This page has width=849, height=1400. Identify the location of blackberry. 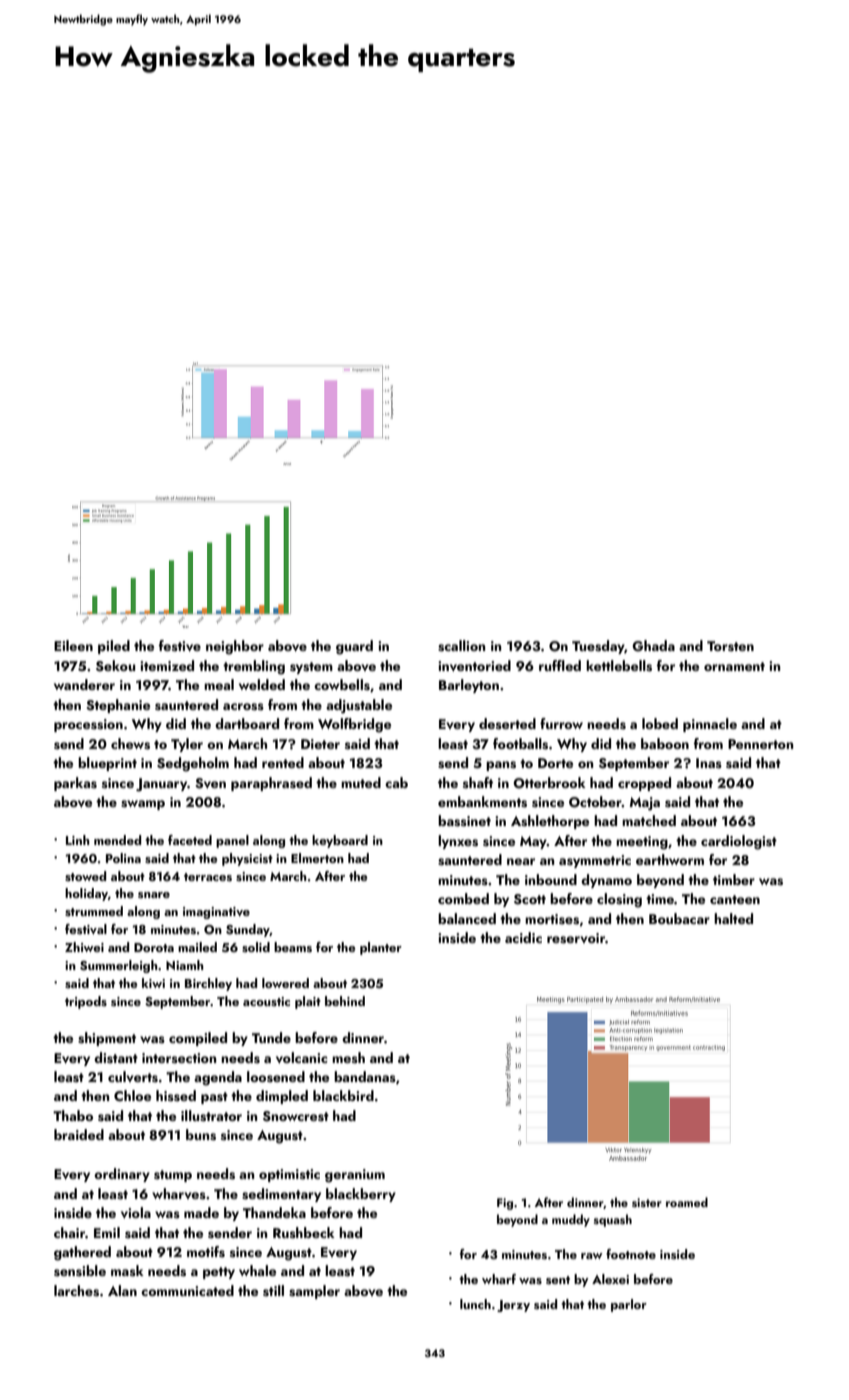
(361, 1195).
